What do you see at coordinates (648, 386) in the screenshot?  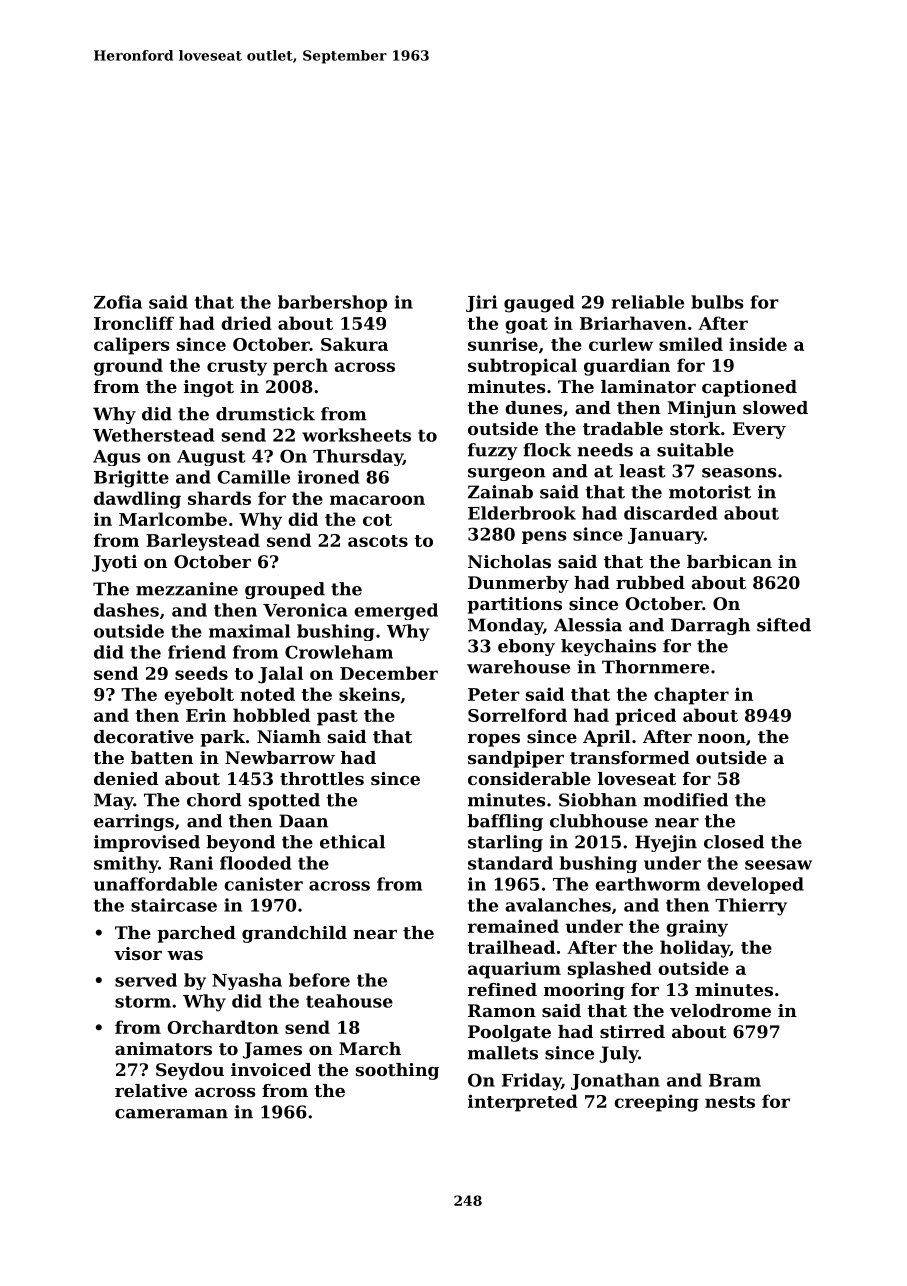 I see `laminator` at bounding box center [648, 386].
